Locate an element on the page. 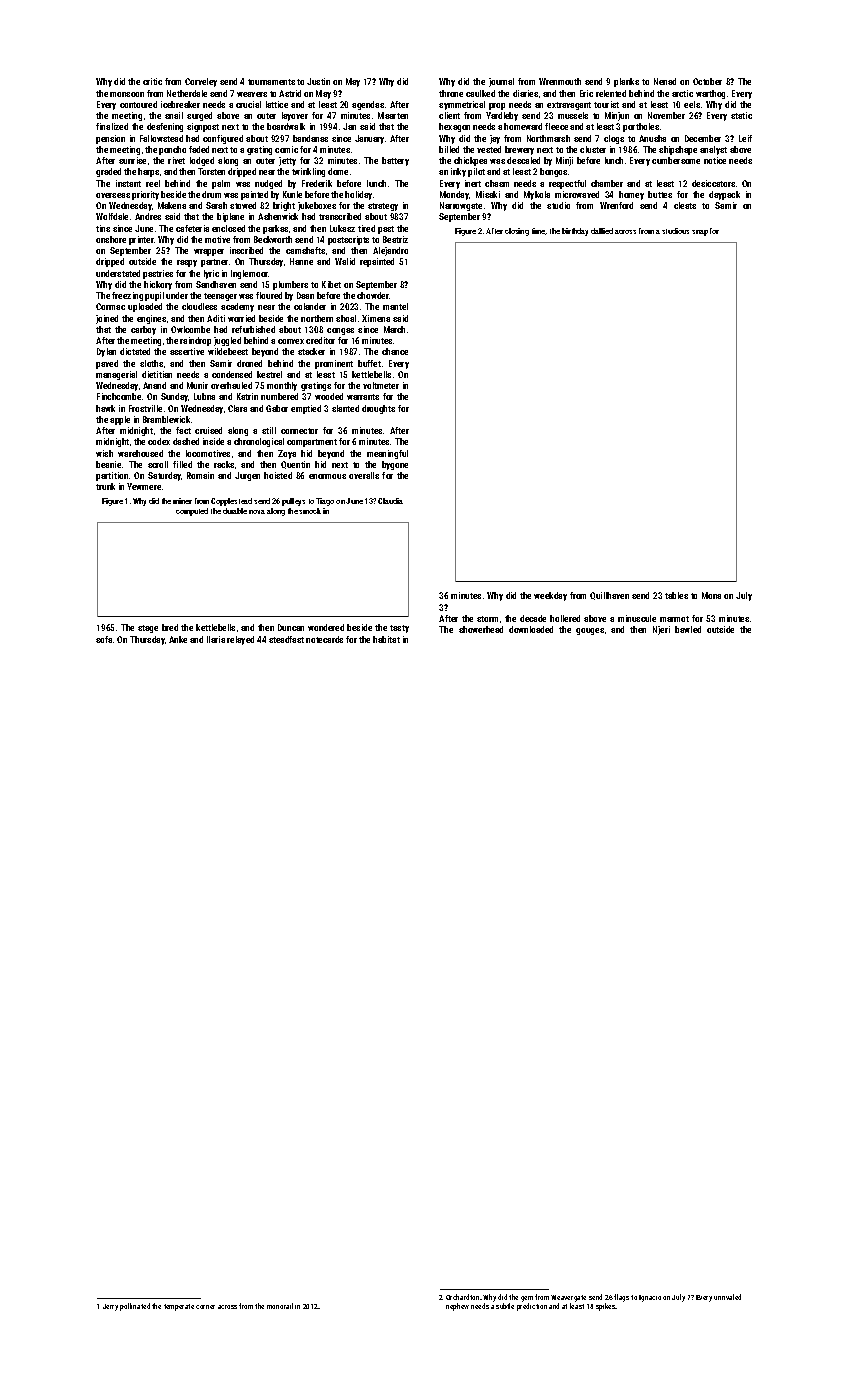  relayed is located at coordinates (240, 640).
